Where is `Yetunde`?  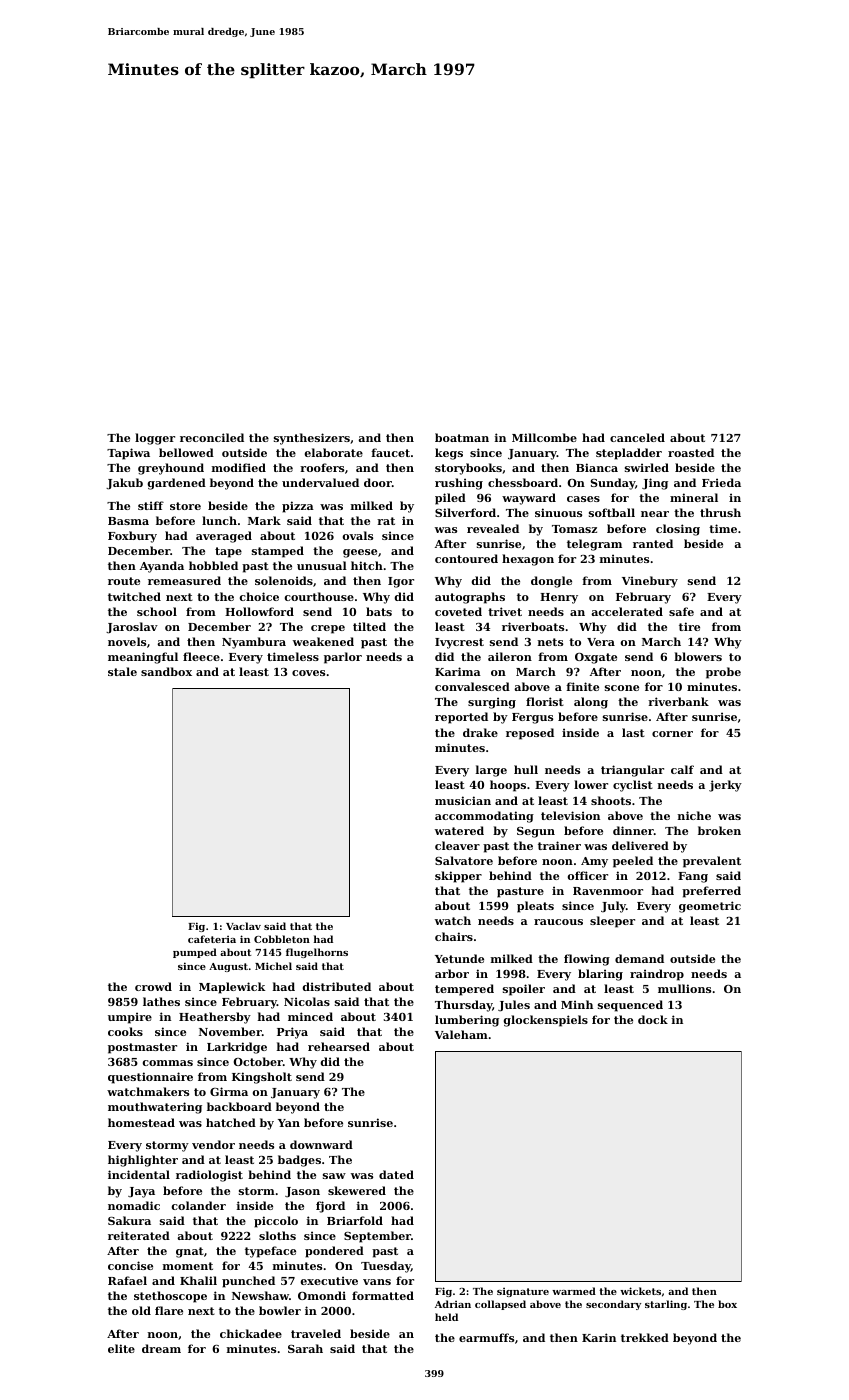
Yetunde is located at coordinates (459, 958).
